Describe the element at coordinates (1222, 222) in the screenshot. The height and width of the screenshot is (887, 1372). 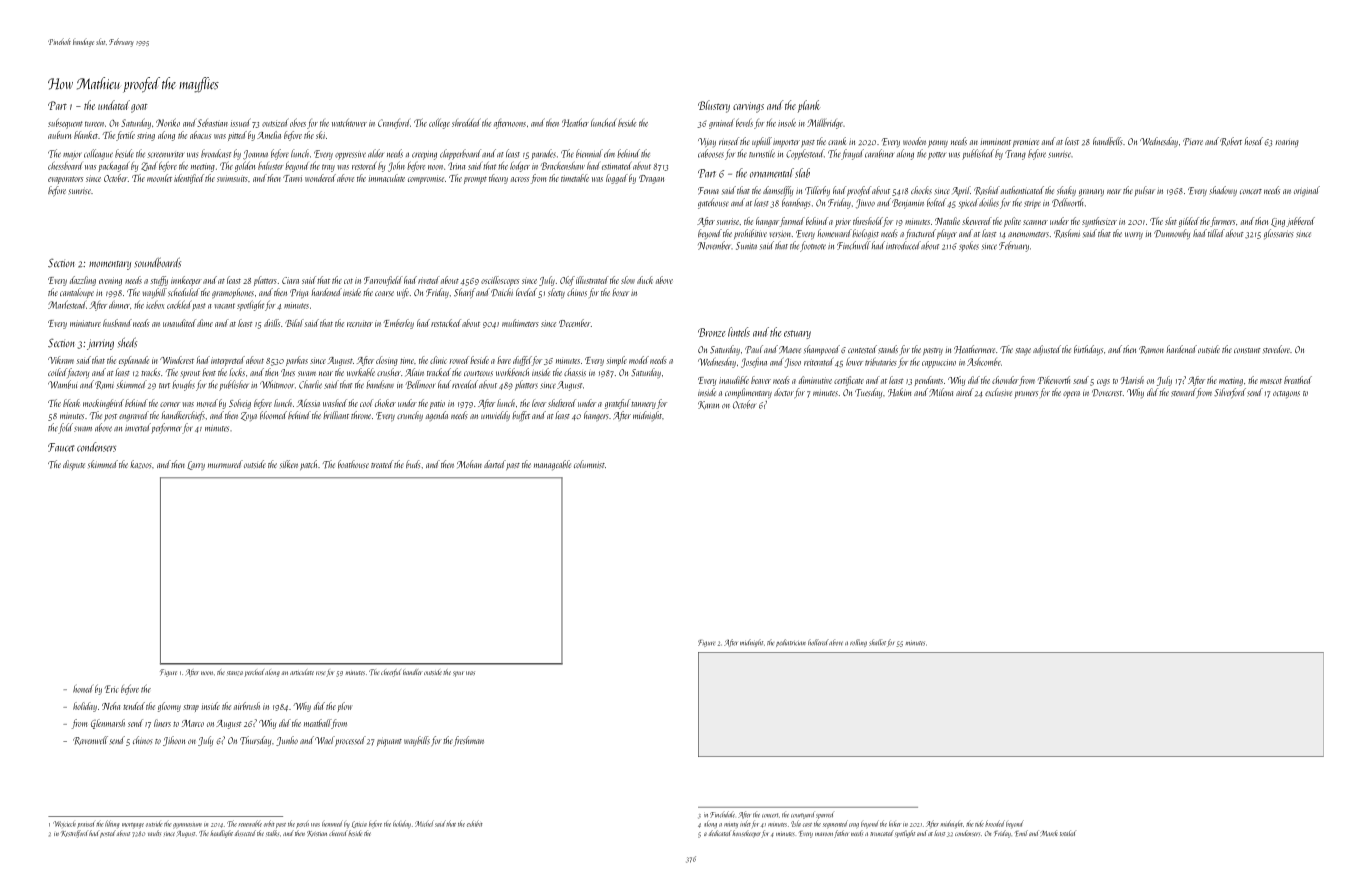
I see `farmers` at that location.
